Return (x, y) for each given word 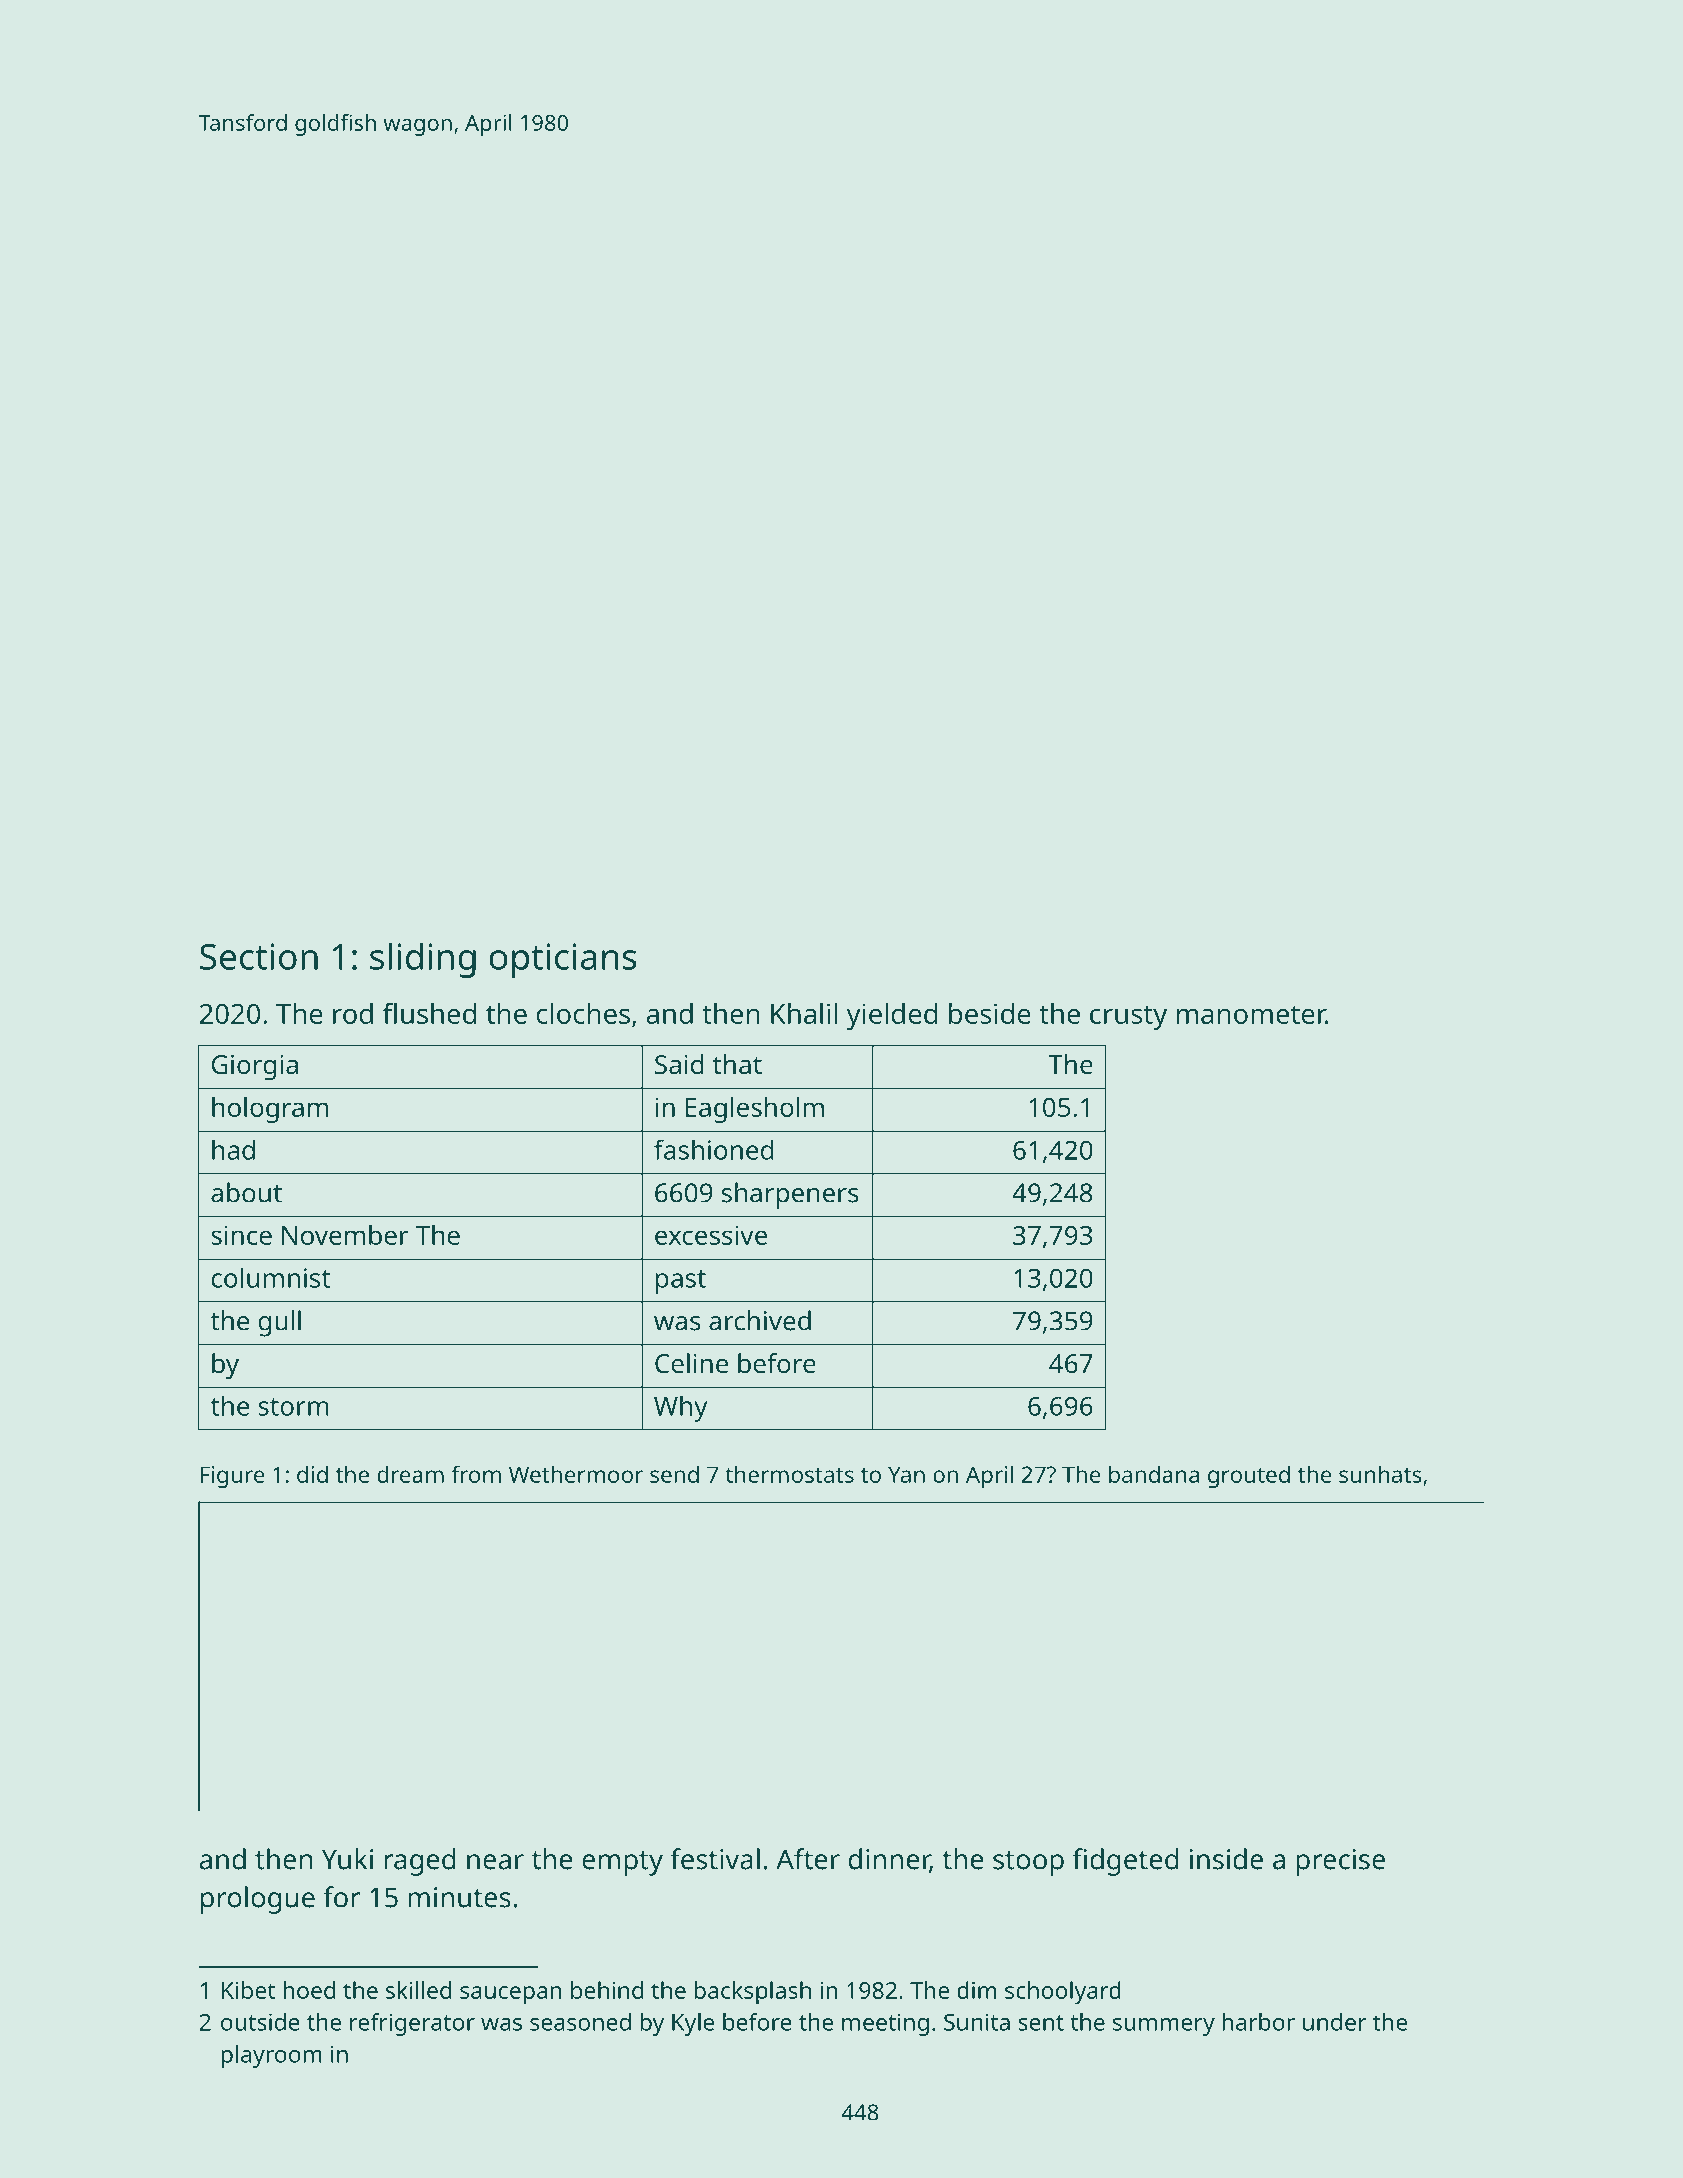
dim (976, 1990)
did (312, 1474)
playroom (271, 2056)
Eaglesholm (755, 1110)
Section (259, 956)
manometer (1251, 1014)
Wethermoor (576, 1474)
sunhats (1380, 1474)
